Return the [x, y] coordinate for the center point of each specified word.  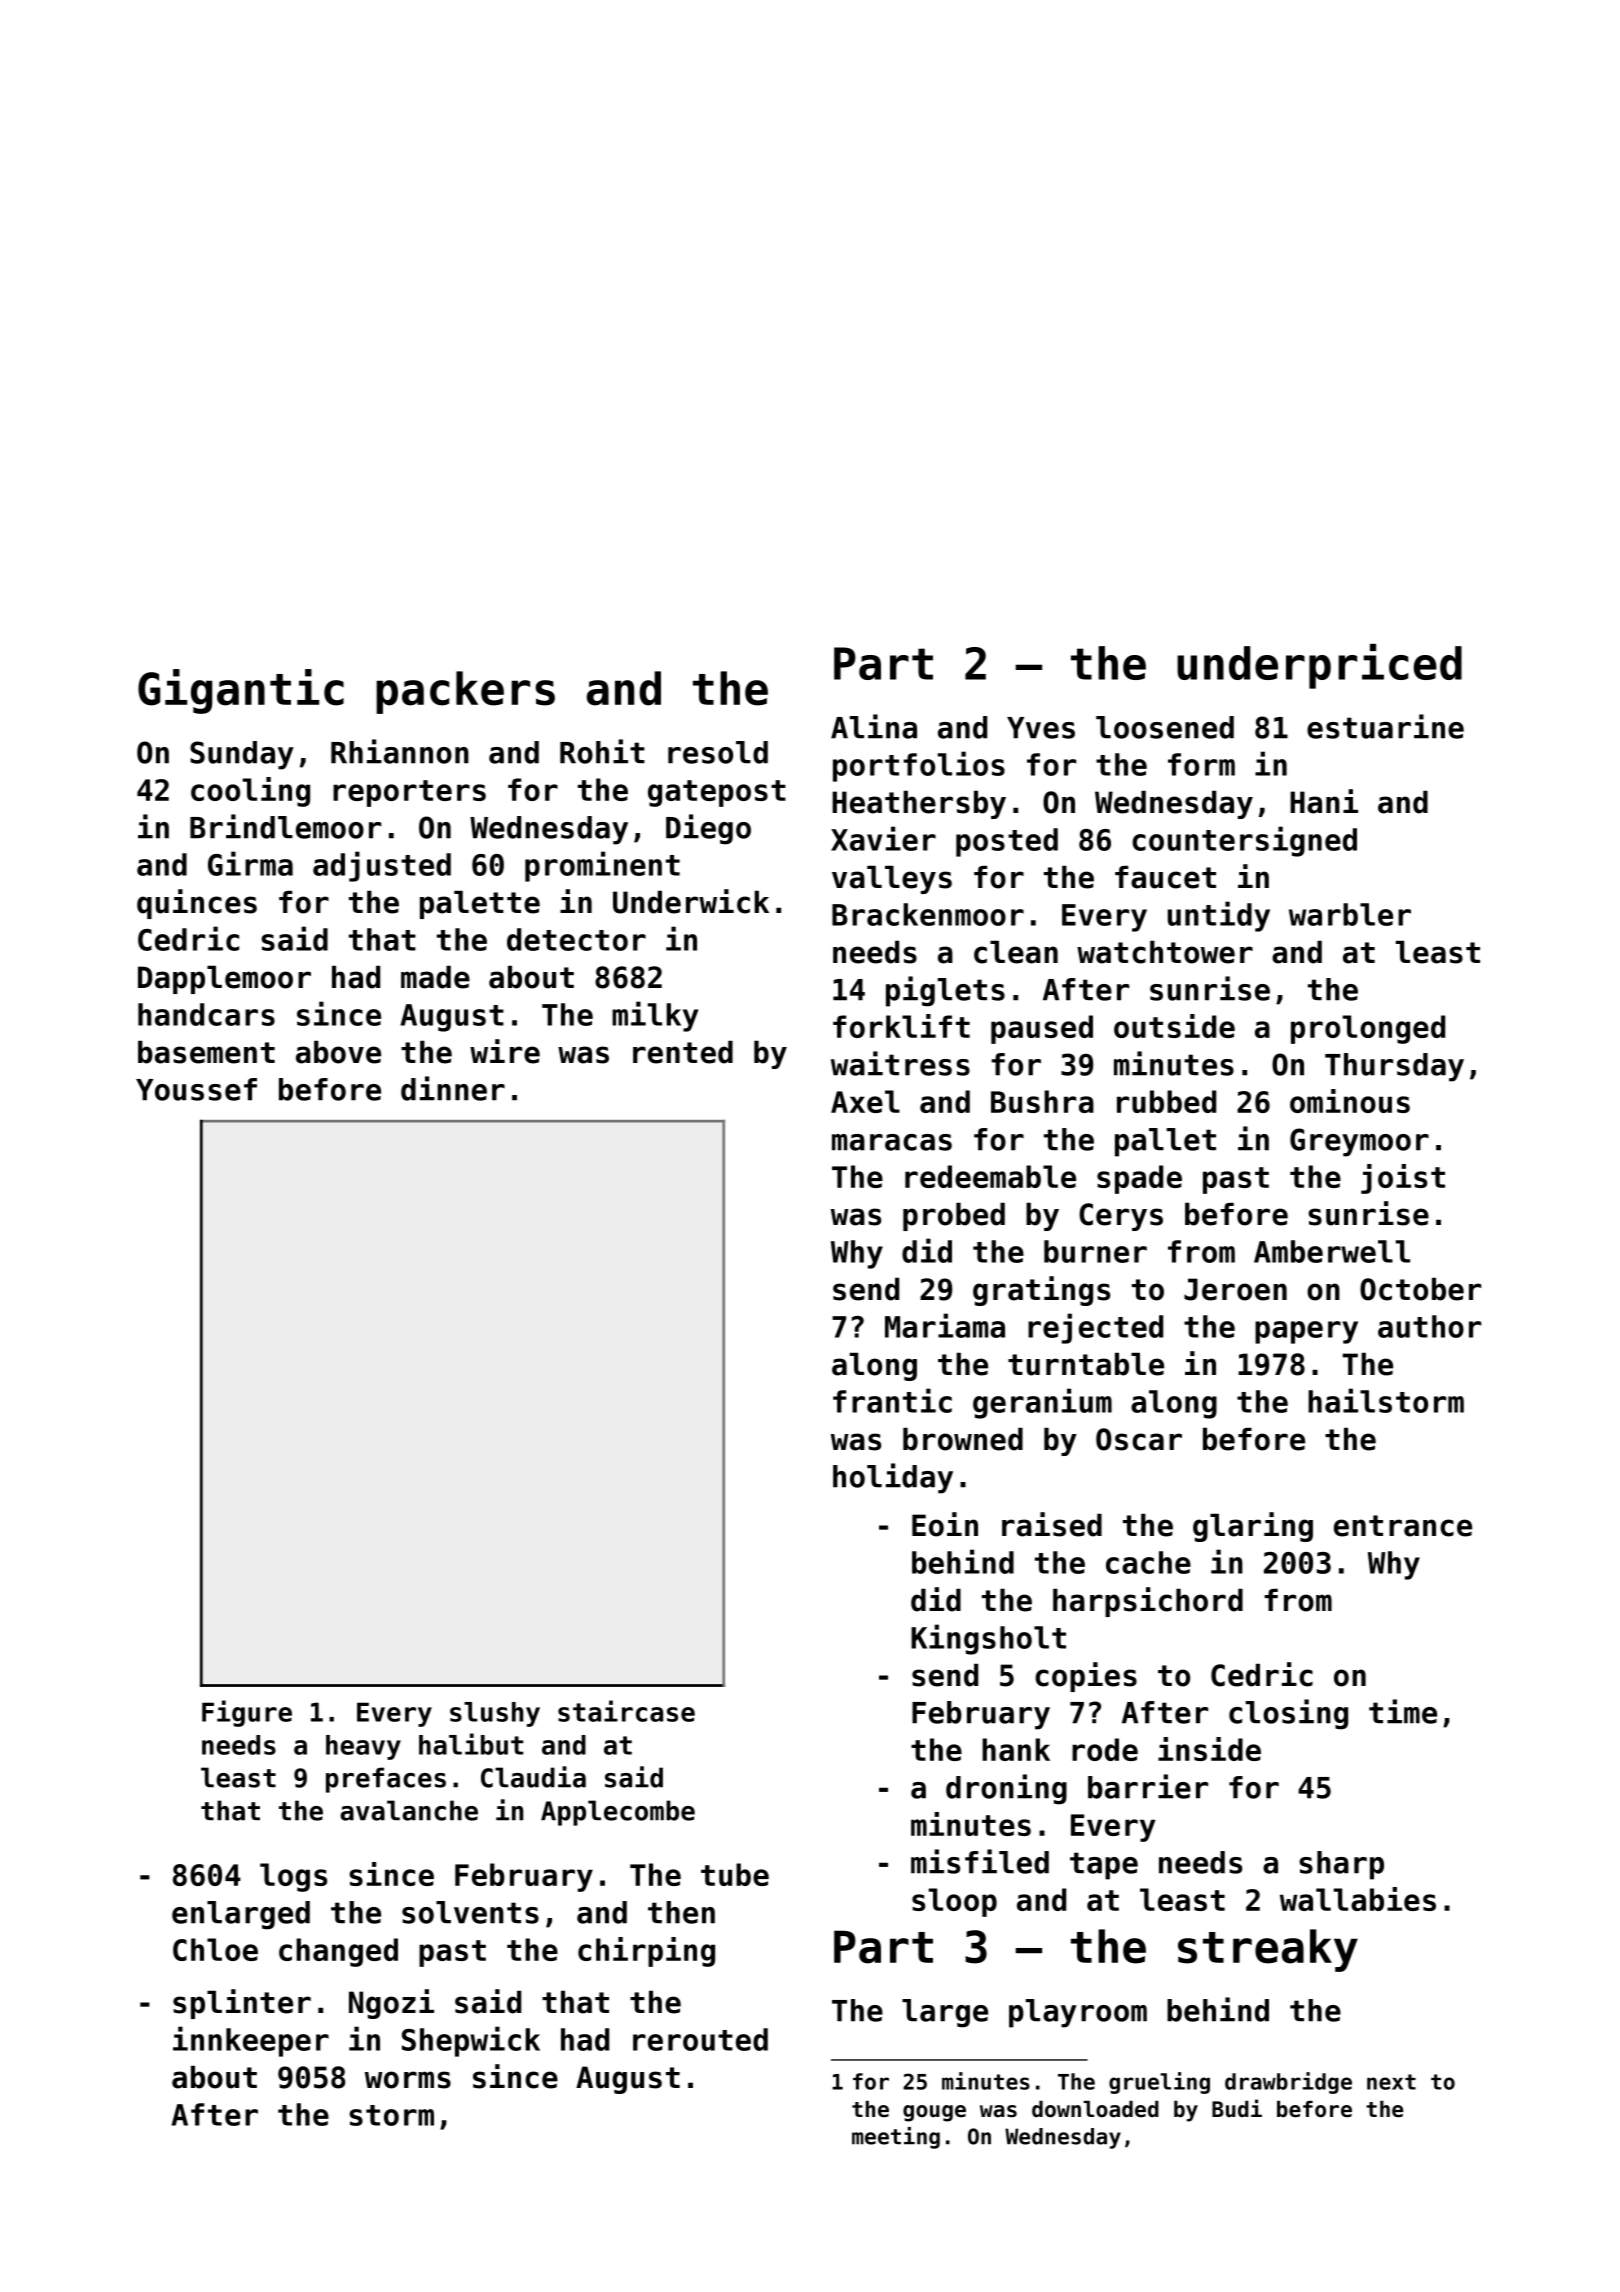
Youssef [196, 1089]
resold [718, 752]
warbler [1350, 914]
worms [408, 2080]
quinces [197, 904]
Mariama [945, 1325]
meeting [896, 2138]
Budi [1237, 2108]
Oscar [1139, 1439]
